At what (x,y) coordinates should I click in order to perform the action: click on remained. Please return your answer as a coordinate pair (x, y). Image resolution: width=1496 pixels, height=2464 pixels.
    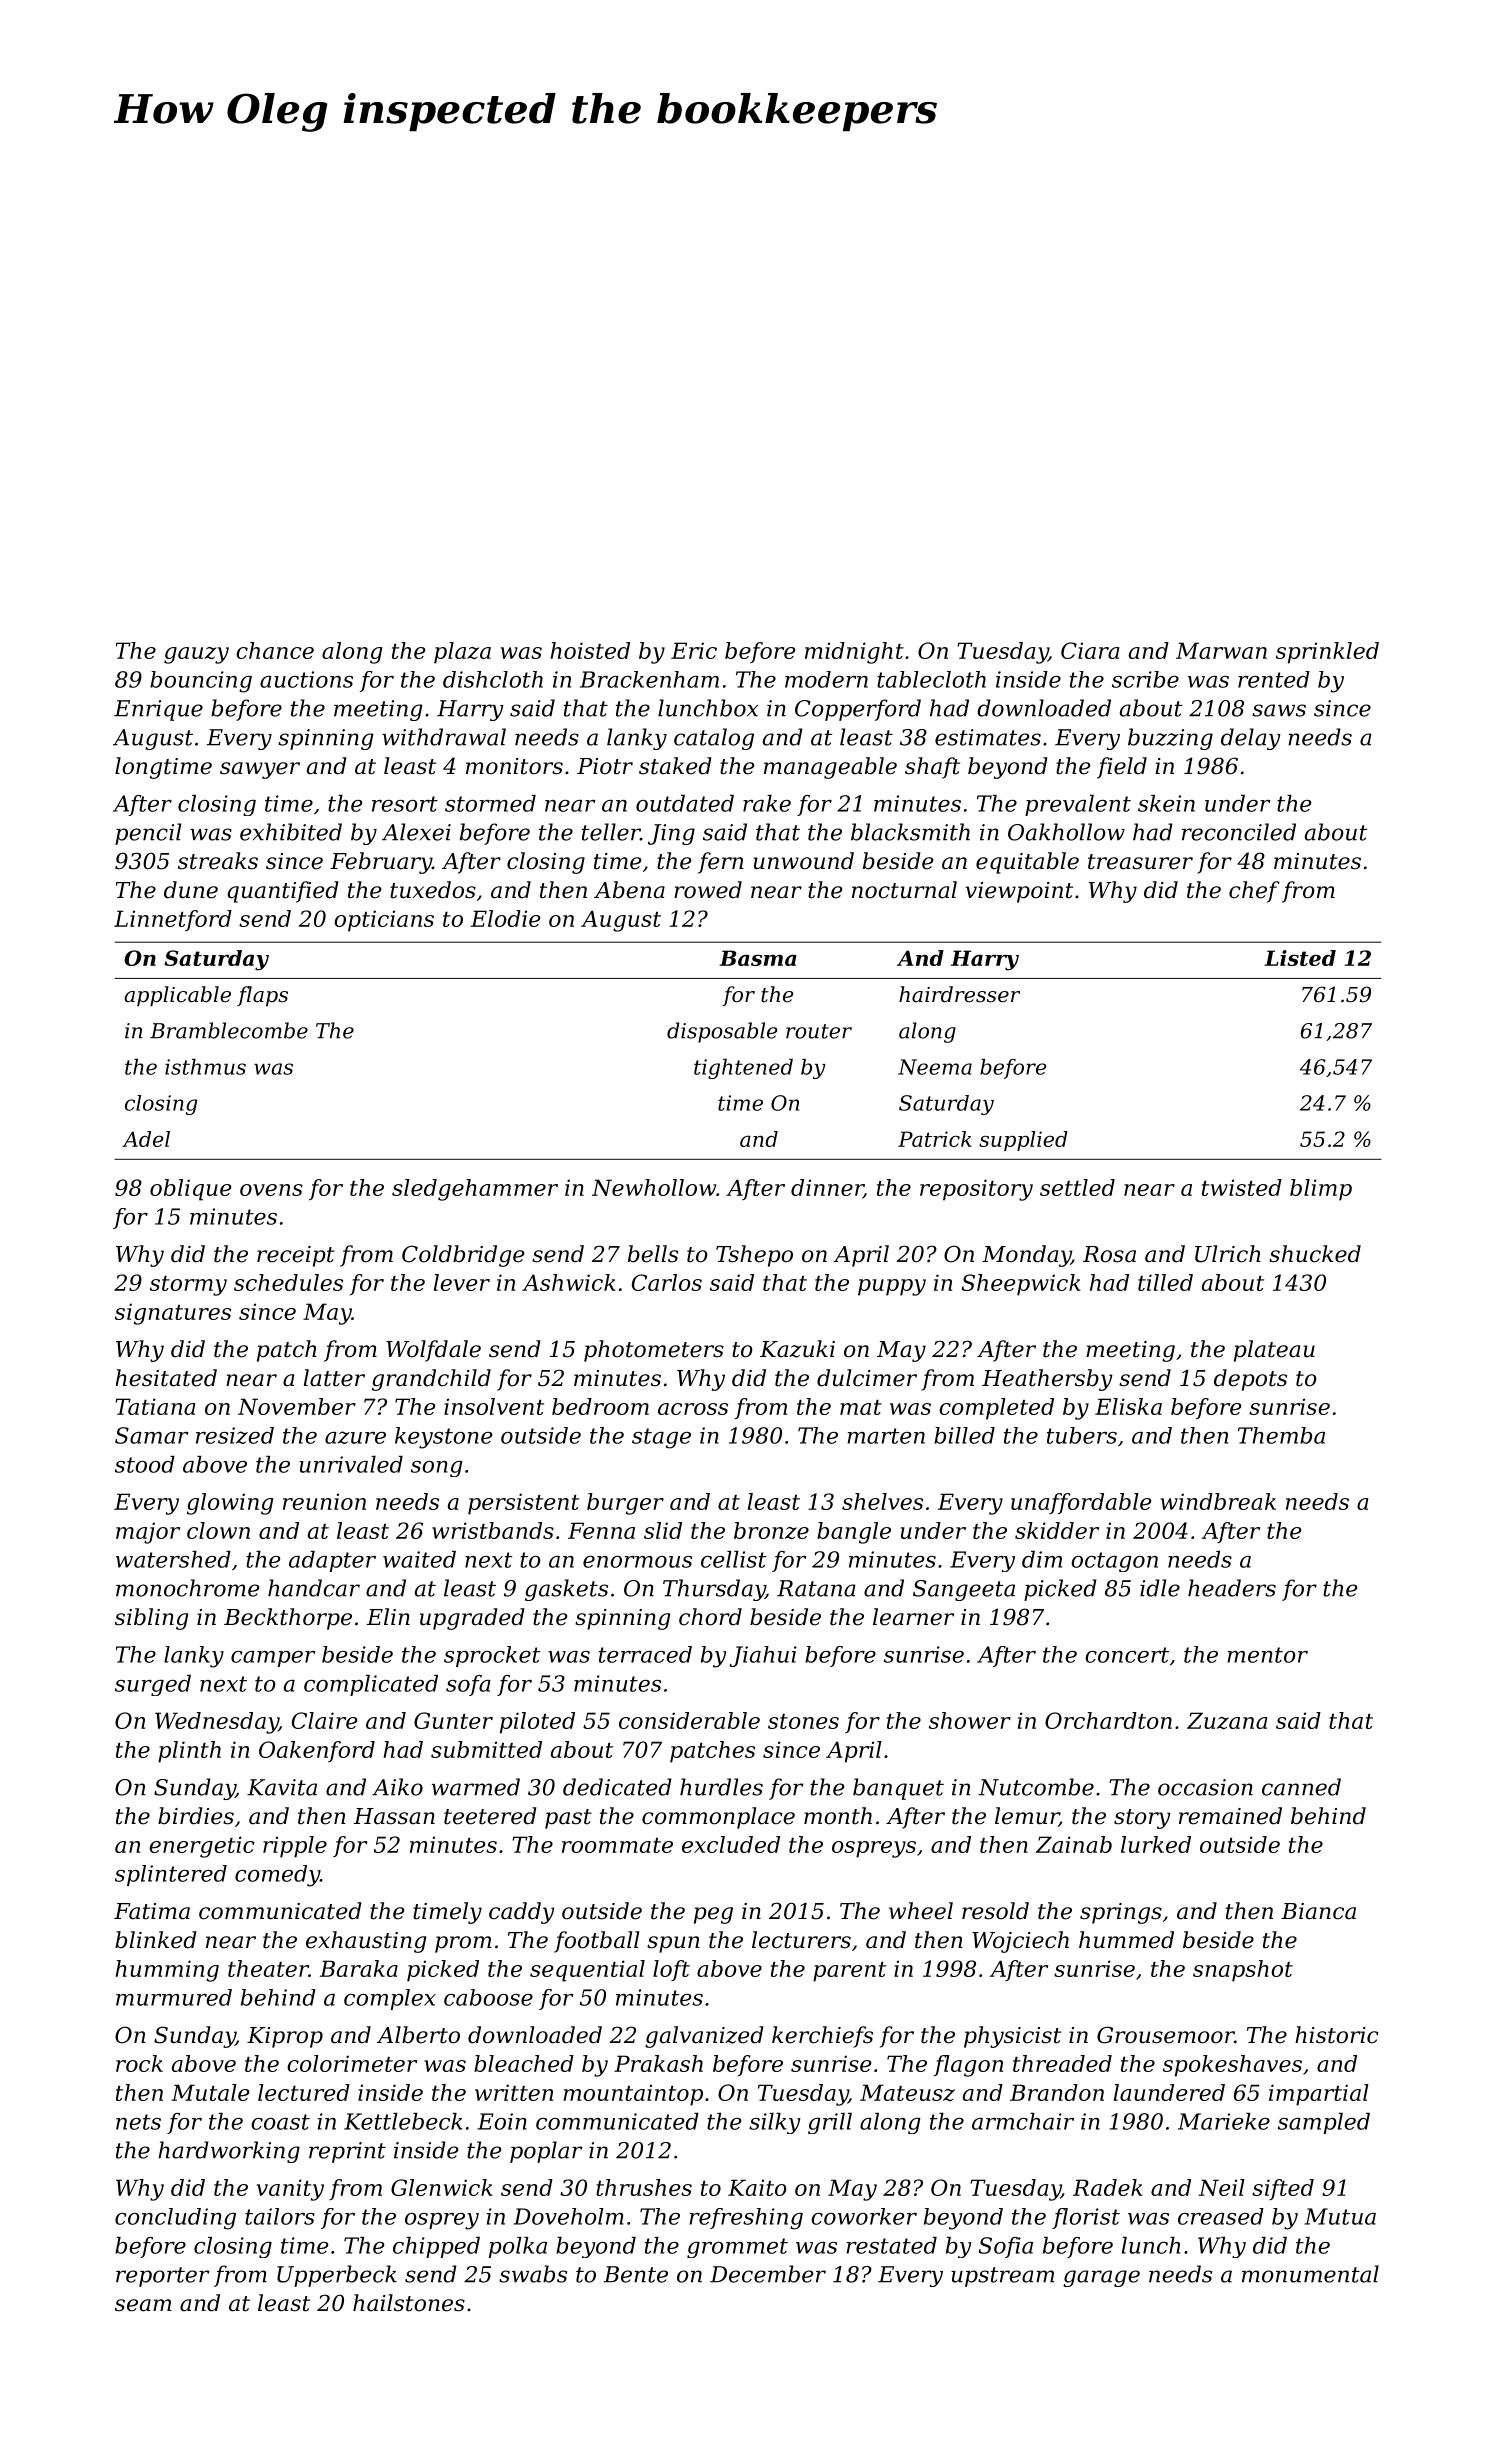
    Looking at the image, I should click on (1230, 1816).
